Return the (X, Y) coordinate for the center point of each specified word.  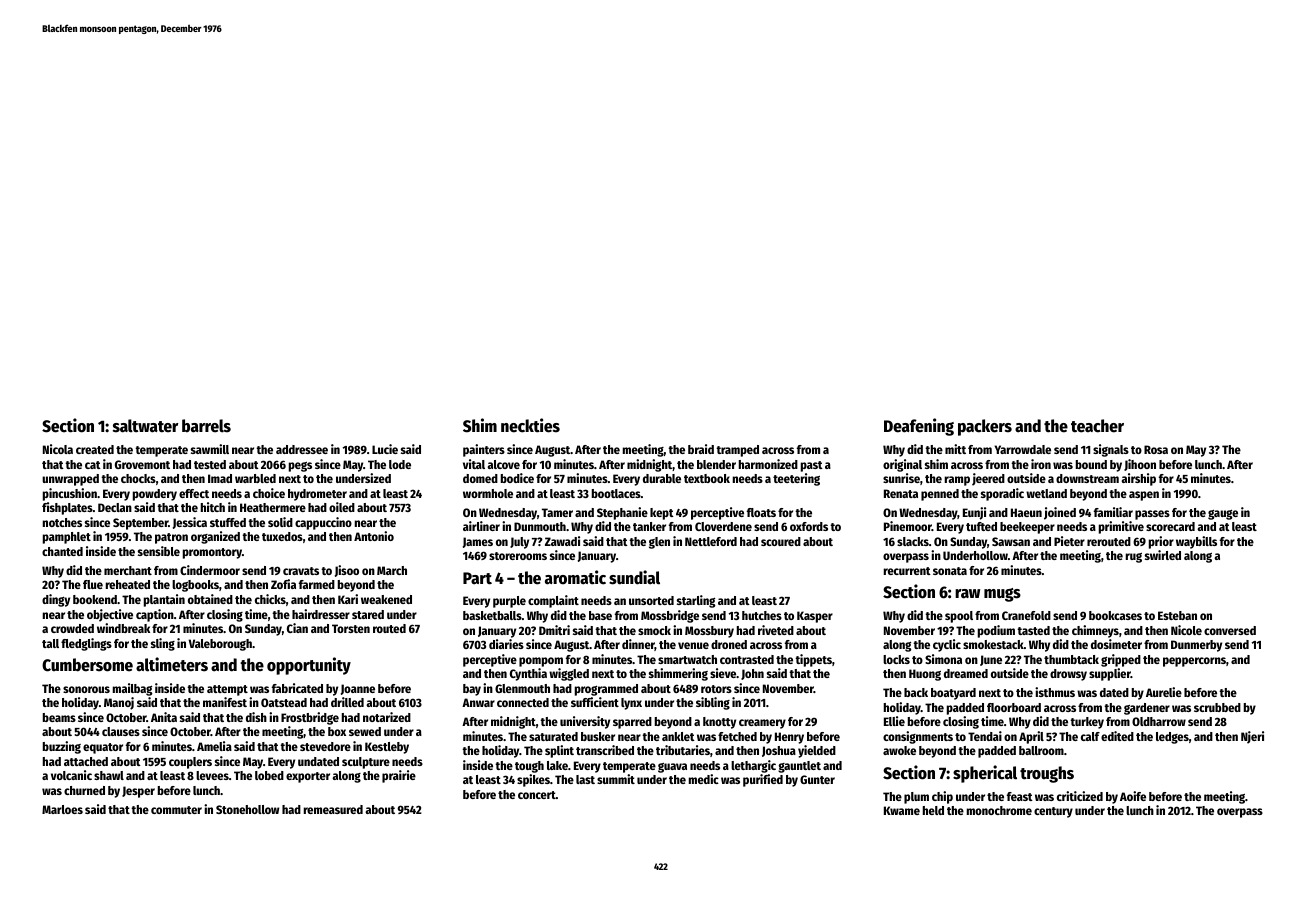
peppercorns (1194, 662)
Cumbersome (87, 665)
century (1053, 812)
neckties (530, 425)
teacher (1097, 426)
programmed (606, 690)
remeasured (333, 809)
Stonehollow (247, 809)
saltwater (145, 426)
